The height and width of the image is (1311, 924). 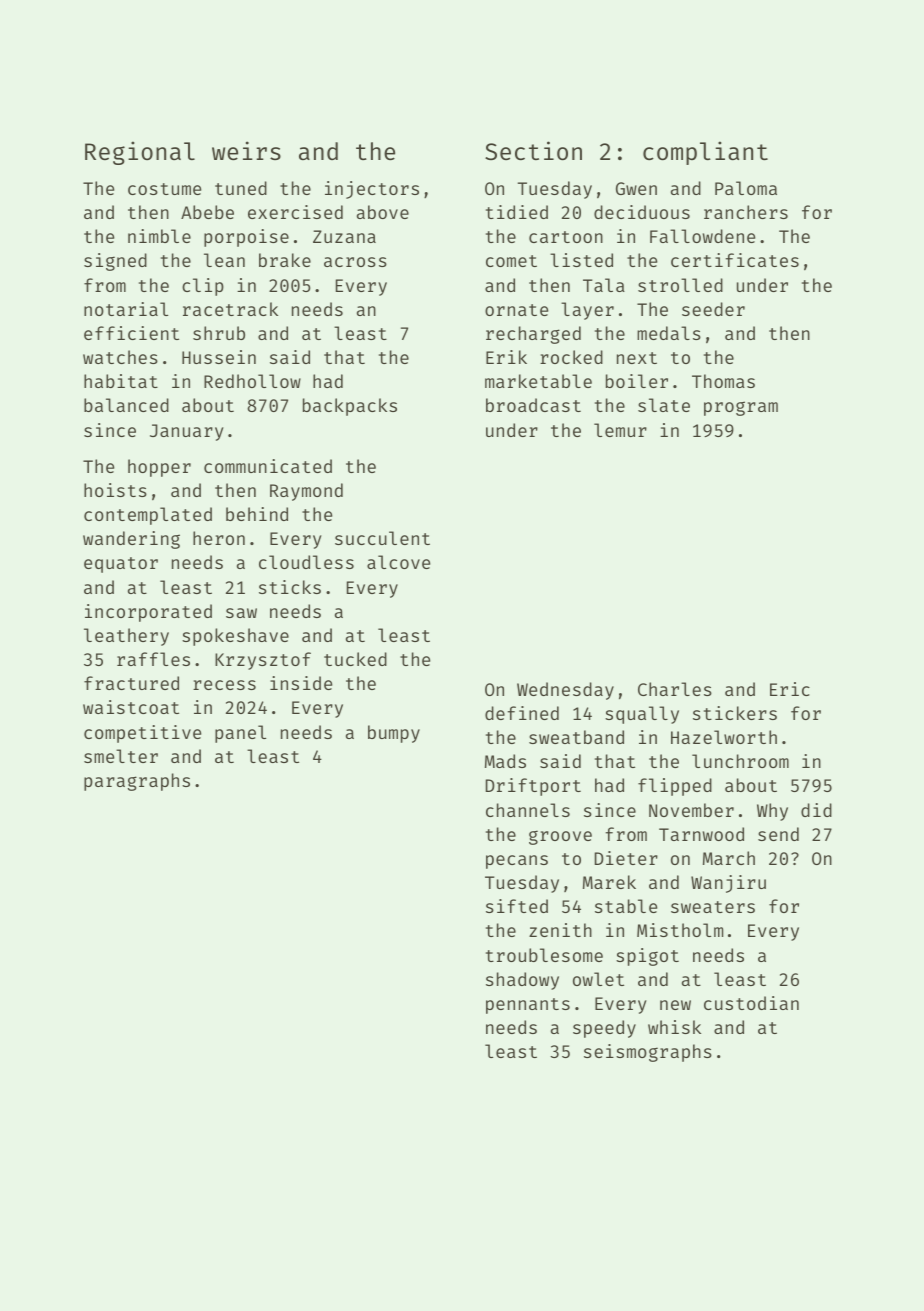 What do you see at coordinates (746, 188) in the image?
I see `Paloma` at bounding box center [746, 188].
